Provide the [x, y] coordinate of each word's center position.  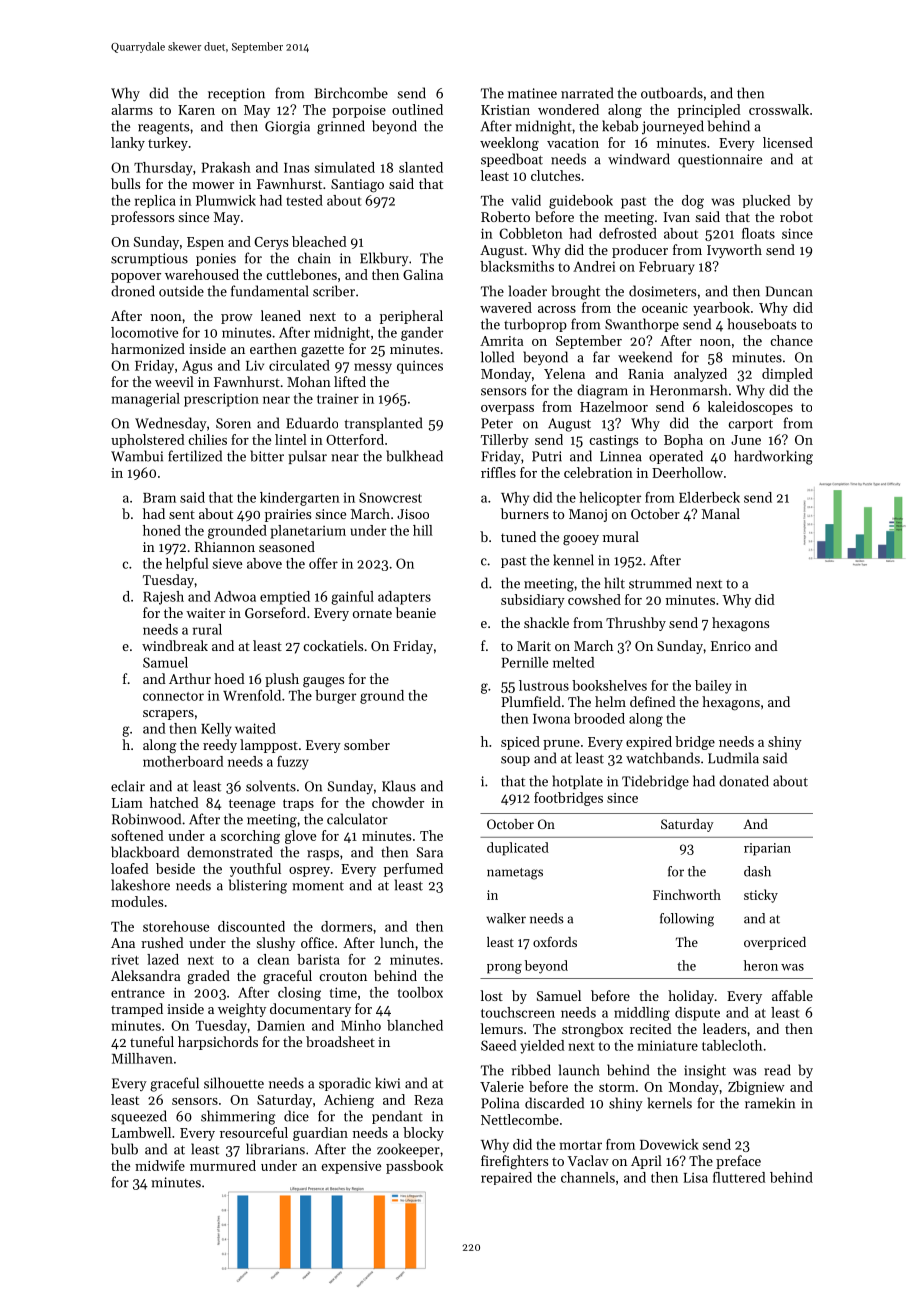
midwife [160, 1165]
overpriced [775, 943]
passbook [414, 1167]
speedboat [512, 160]
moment [318, 886]
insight [705, 1071]
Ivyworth [734, 251]
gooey [581, 540]
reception [236, 94]
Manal [721, 513]
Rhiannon [225, 546]
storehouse [176, 926]
